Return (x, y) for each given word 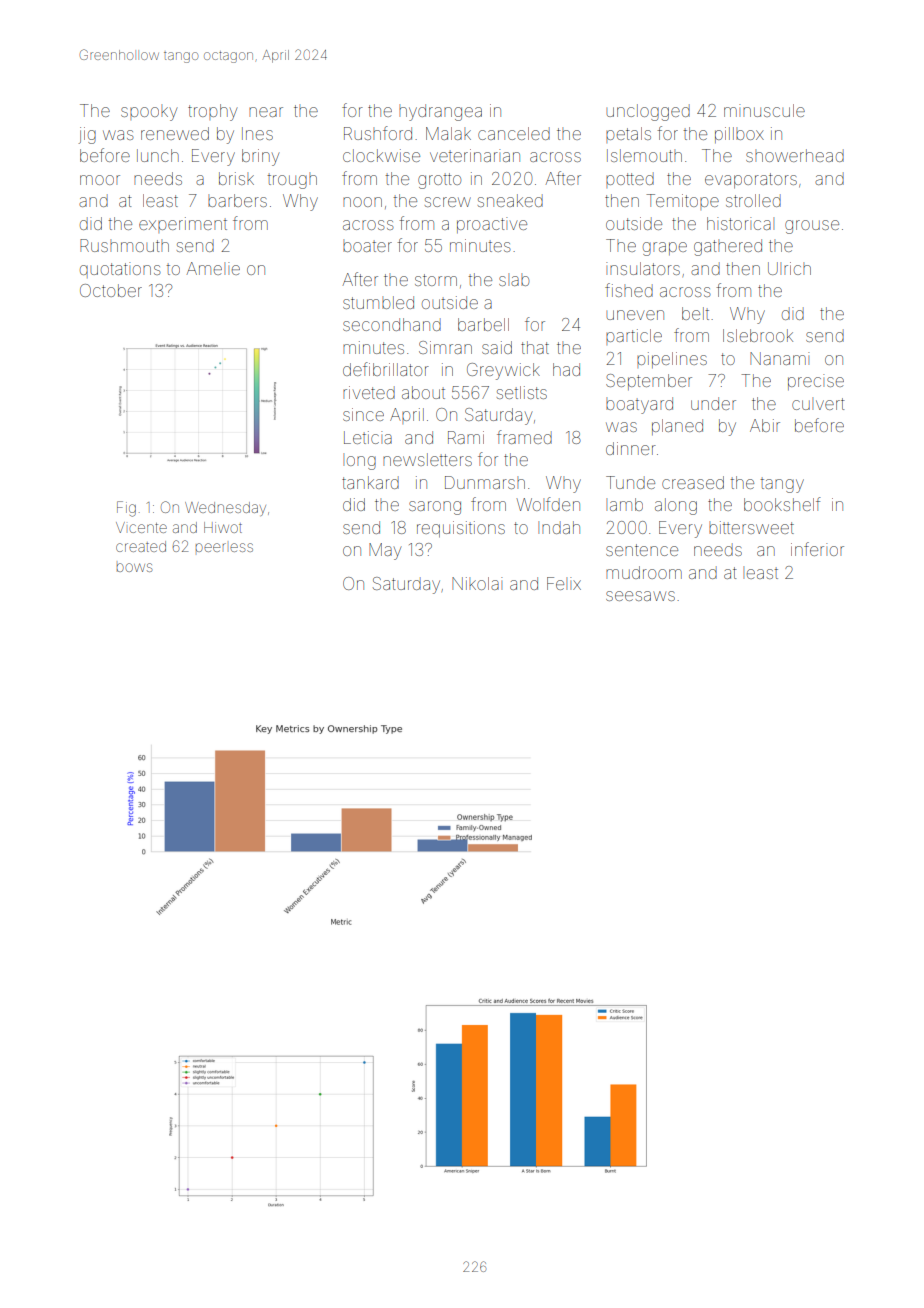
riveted (369, 392)
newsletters (427, 459)
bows (134, 567)
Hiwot (223, 527)
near (266, 112)
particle (634, 337)
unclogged (648, 112)
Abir (765, 425)
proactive (492, 225)
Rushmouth (124, 245)
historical (740, 223)
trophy (212, 112)
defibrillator (386, 369)
